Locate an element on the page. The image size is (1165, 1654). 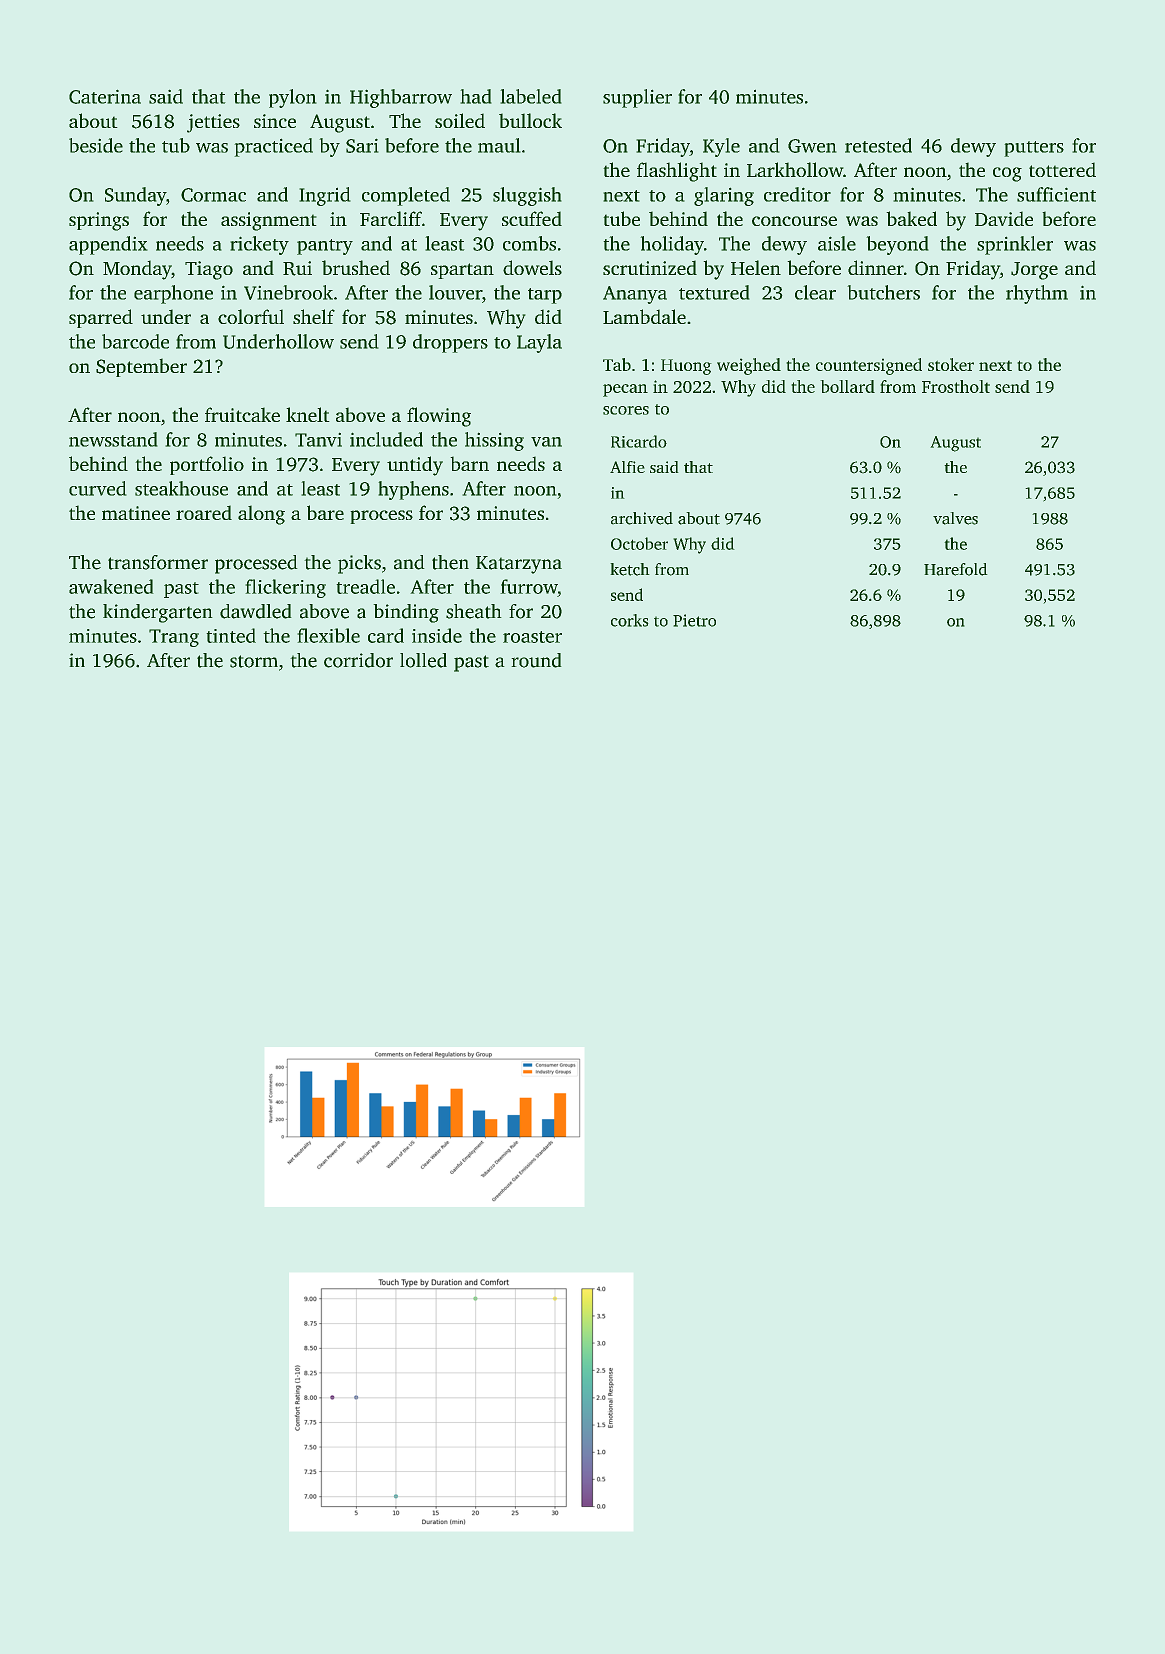
Ananya is located at coordinates (635, 295).
